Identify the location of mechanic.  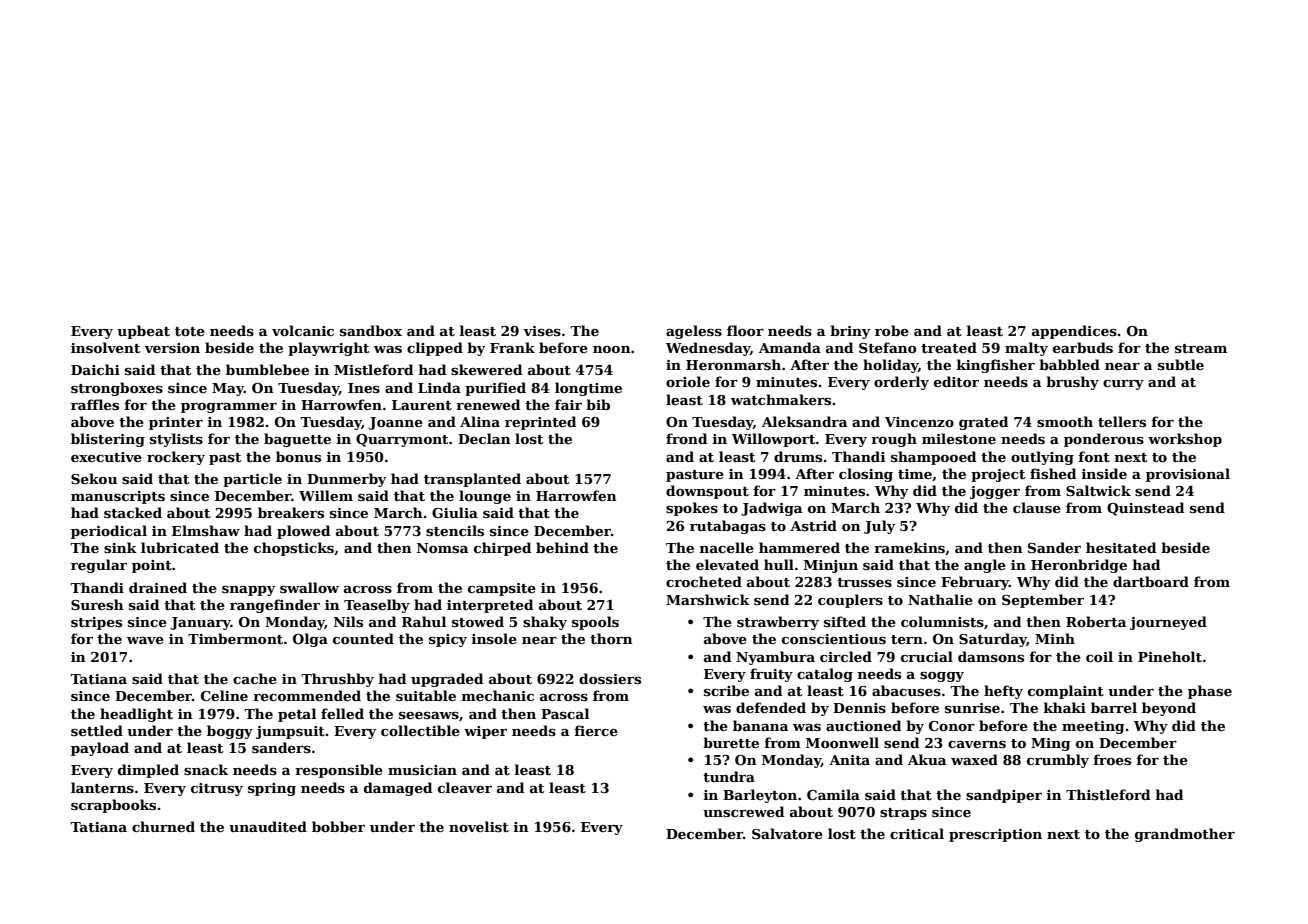
(498, 695).
